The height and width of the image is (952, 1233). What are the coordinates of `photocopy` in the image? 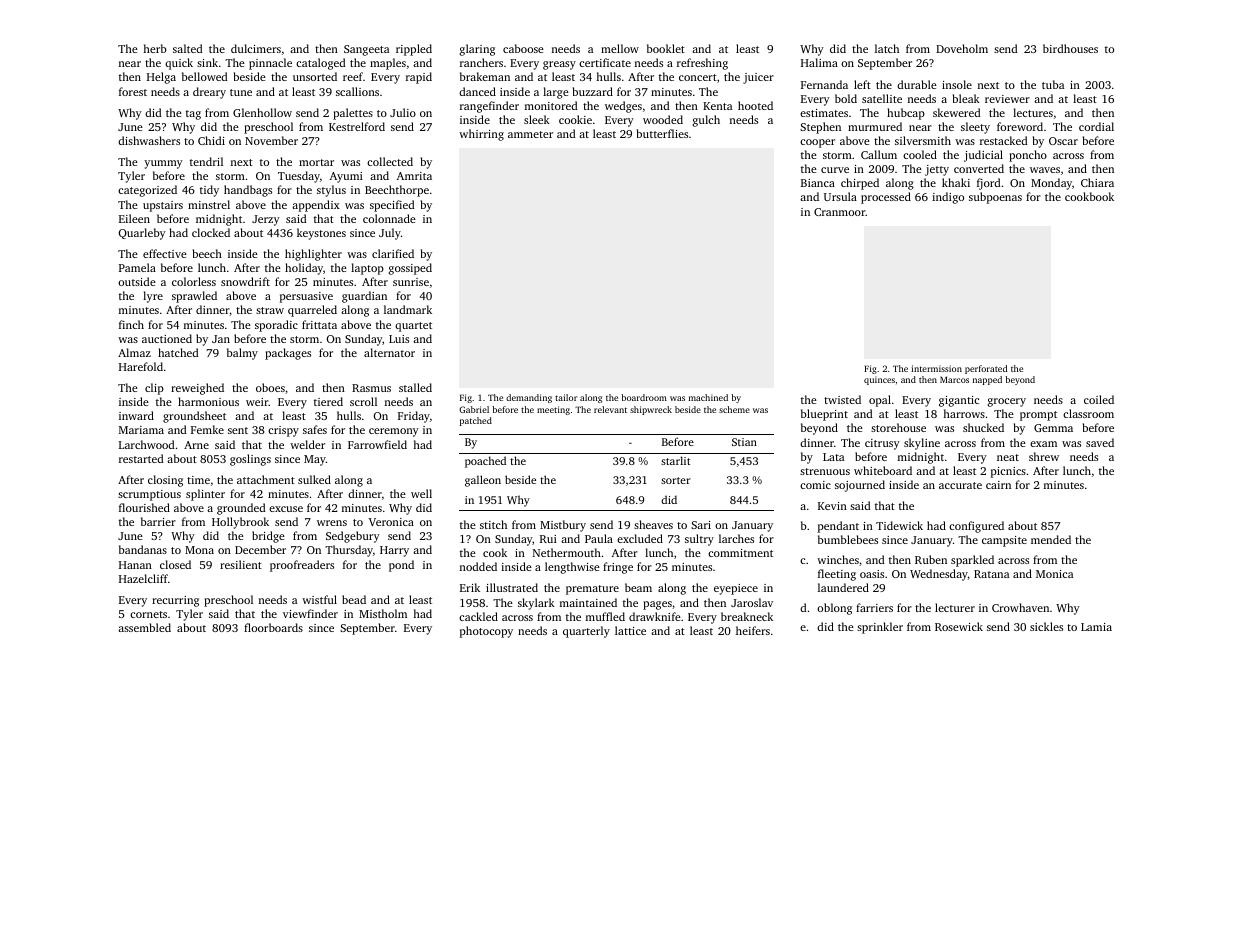 It's located at (486, 632).
